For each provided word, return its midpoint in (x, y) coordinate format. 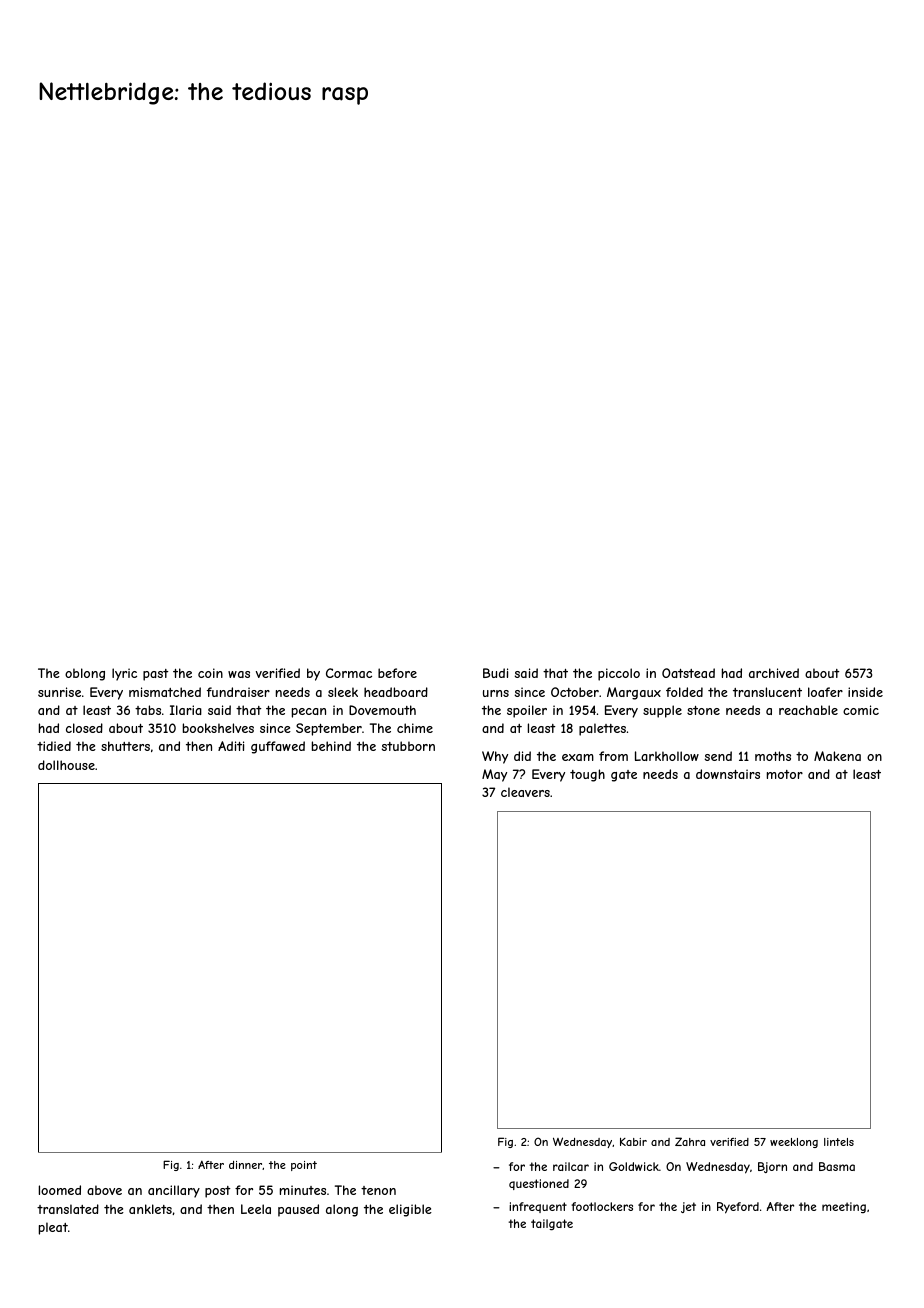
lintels (839, 1142)
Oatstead (688, 673)
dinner (246, 1165)
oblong (85, 674)
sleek (343, 692)
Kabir (633, 1142)
